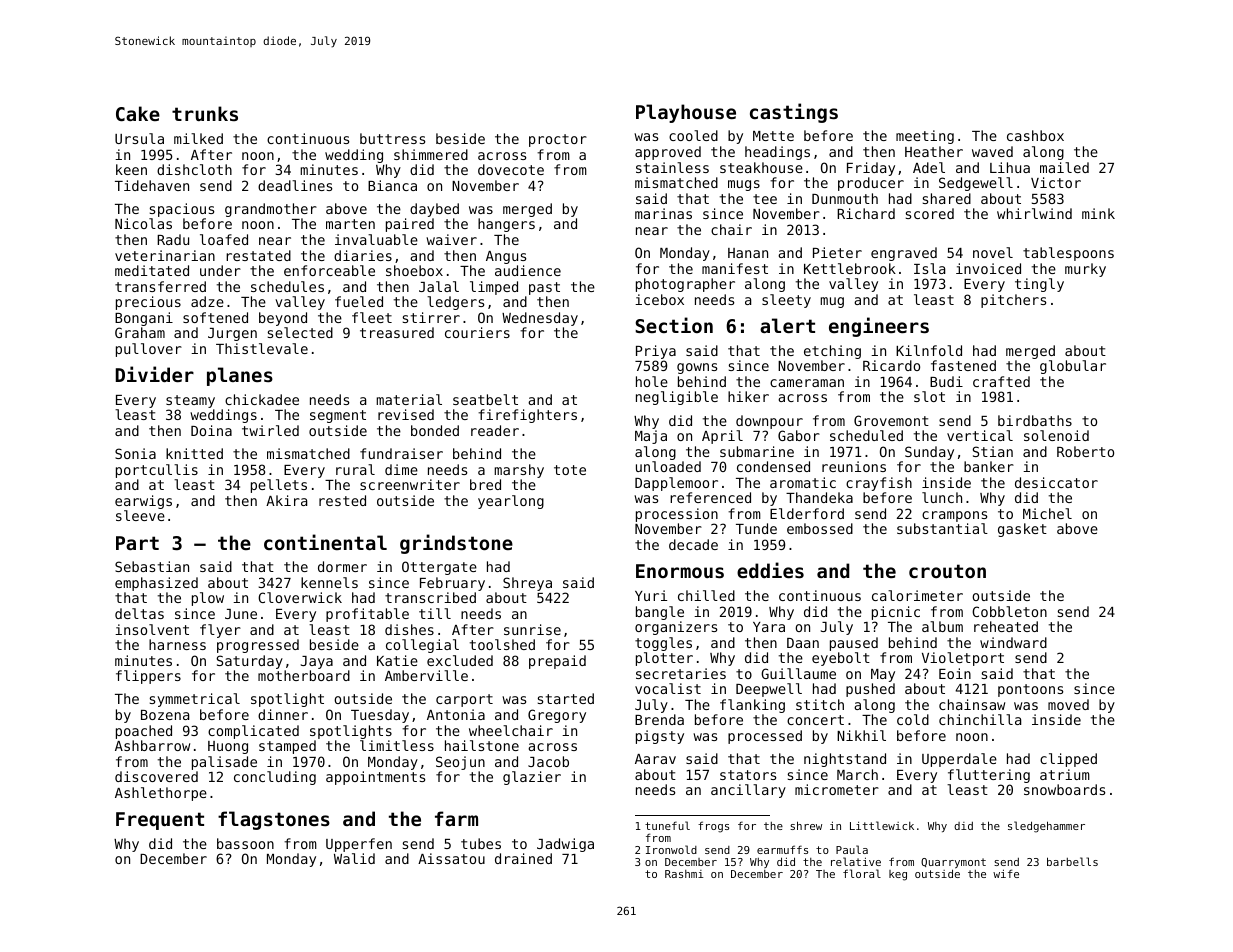  What do you see at coordinates (1013, 301) in the image?
I see `pitchers` at bounding box center [1013, 301].
